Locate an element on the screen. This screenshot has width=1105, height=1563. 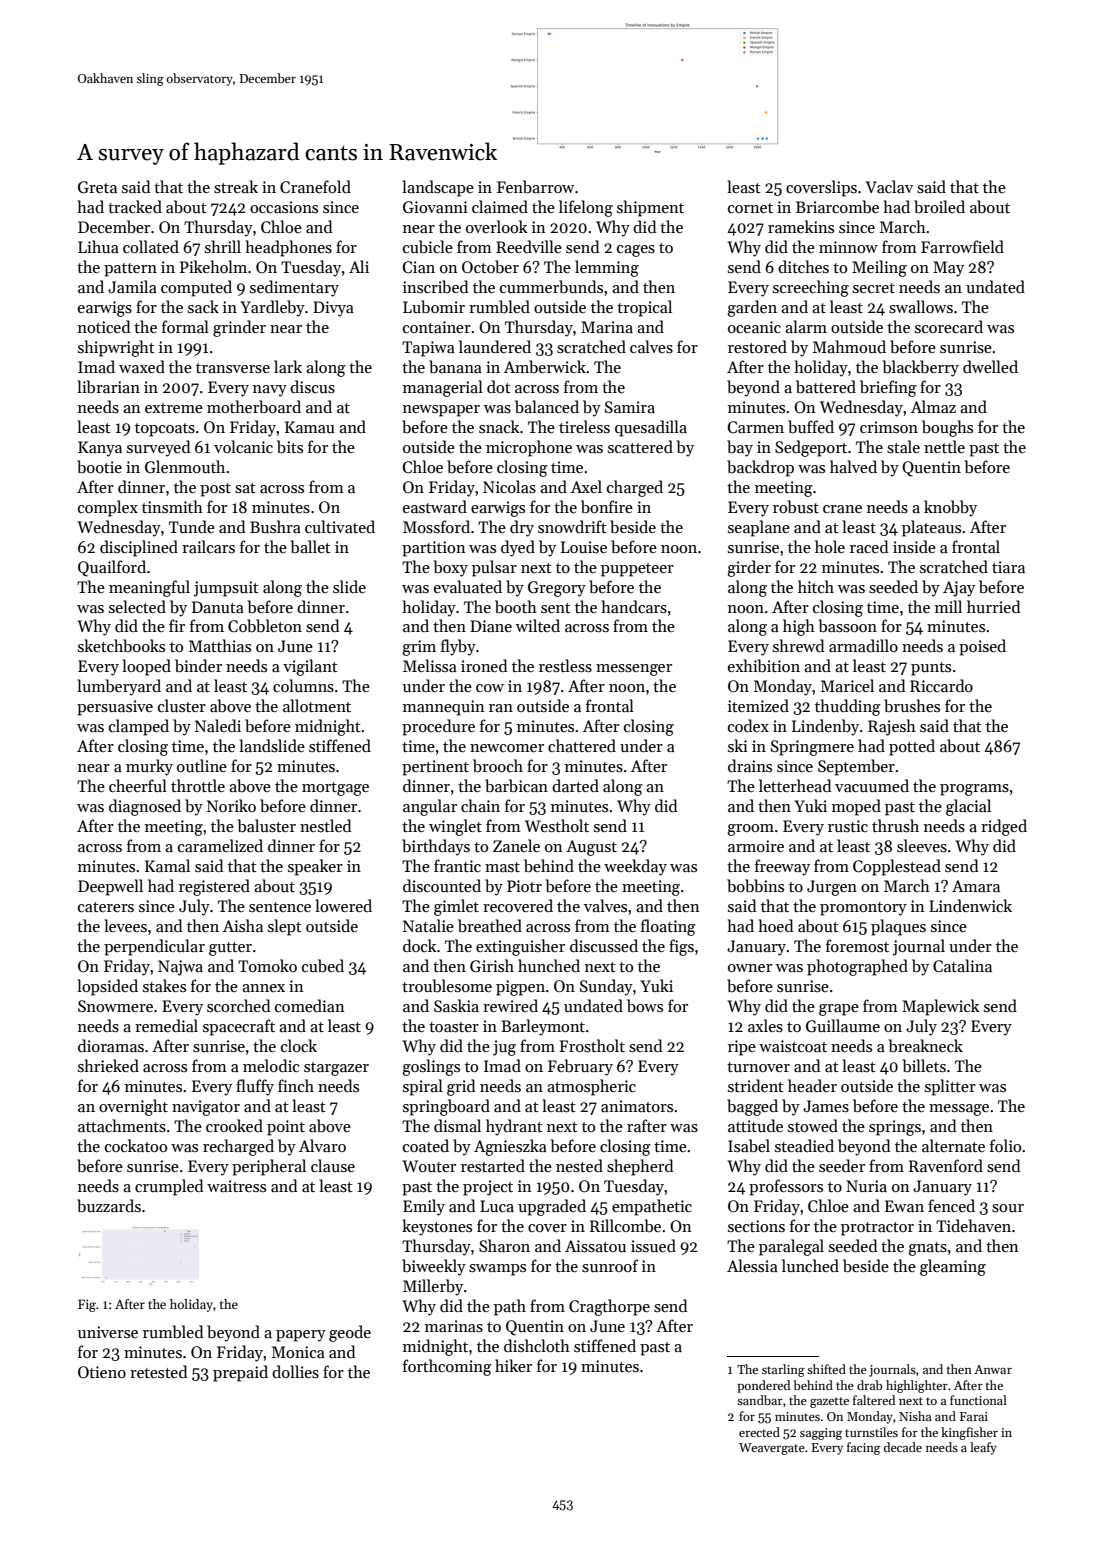
grim is located at coordinates (419, 648).
